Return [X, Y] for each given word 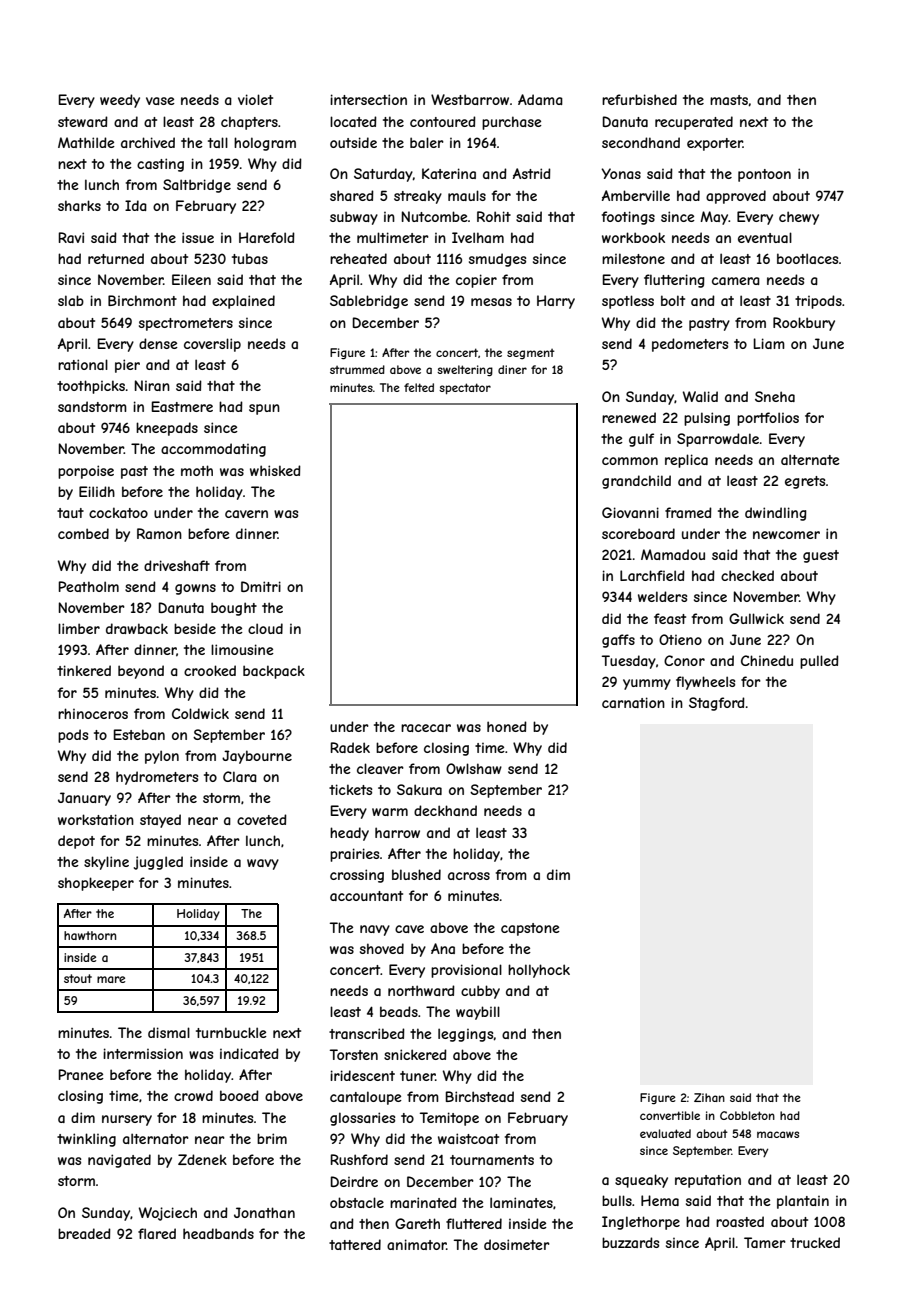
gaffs [618, 641]
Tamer [765, 1242]
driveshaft [177, 565]
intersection [368, 99]
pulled [819, 662]
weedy [120, 101]
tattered [355, 1244]
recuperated [694, 123]
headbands [218, 1233]
